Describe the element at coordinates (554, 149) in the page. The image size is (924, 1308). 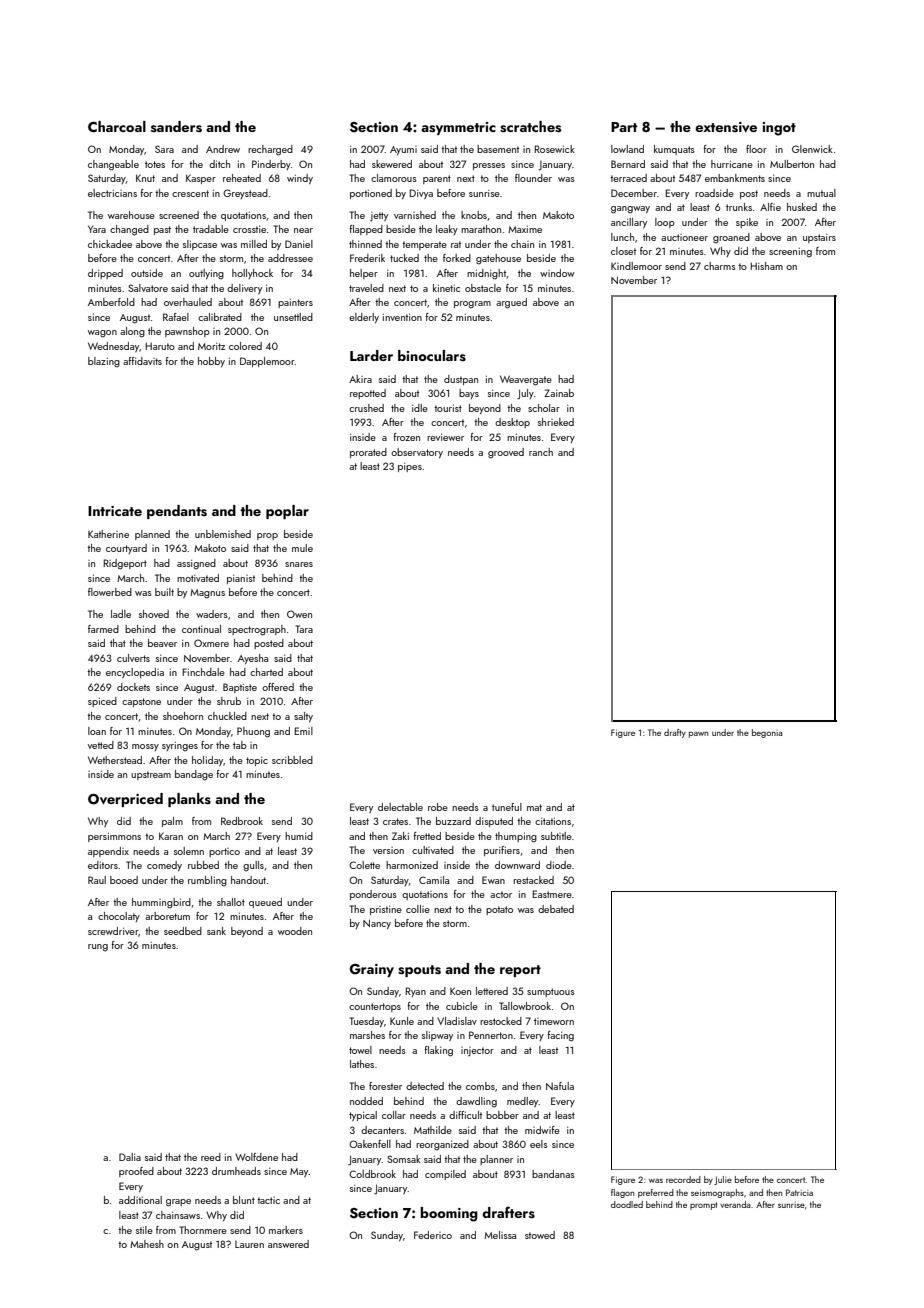
I see `Rosewick` at that location.
